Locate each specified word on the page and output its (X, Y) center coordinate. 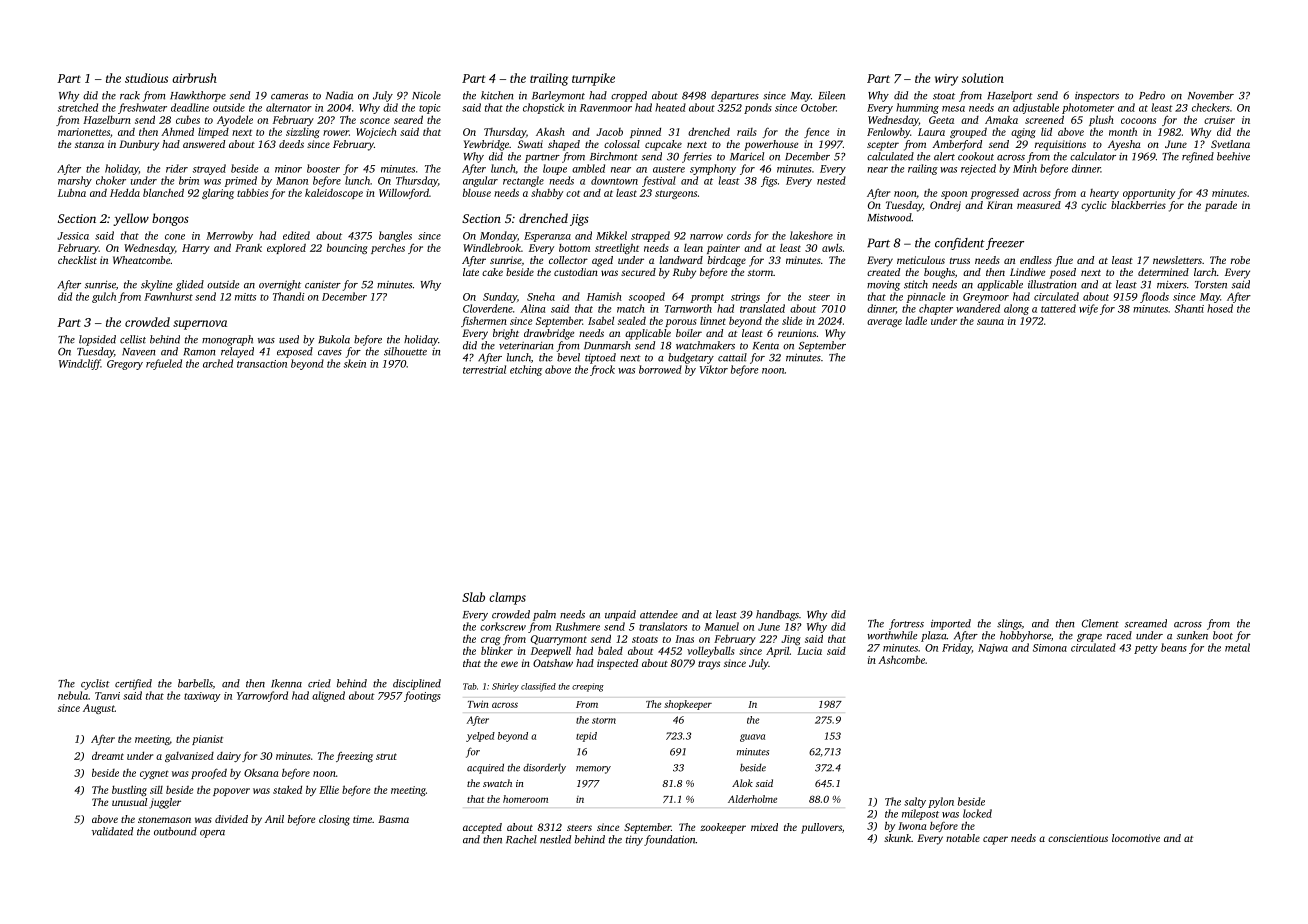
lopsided (97, 340)
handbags (777, 615)
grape (1089, 638)
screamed (1146, 623)
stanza (89, 145)
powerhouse (771, 145)
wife (1088, 309)
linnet (713, 321)
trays (709, 665)
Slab (473, 597)
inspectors (1097, 97)
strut (386, 756)
